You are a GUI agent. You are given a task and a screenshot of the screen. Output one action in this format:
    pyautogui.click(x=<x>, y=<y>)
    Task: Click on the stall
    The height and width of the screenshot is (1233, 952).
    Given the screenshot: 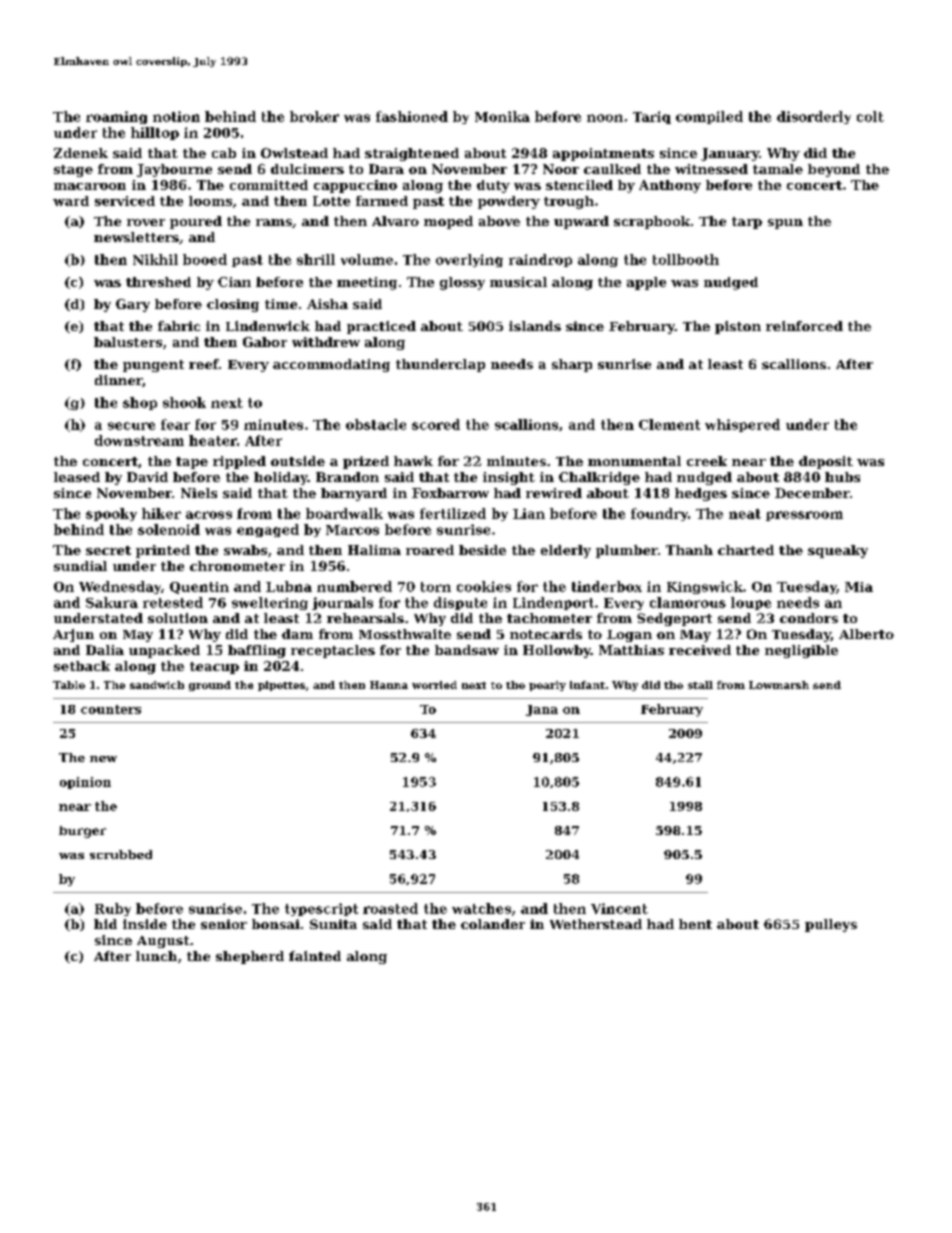 What is the action you would take?
    pyautogui.click(x=700, y=685)
